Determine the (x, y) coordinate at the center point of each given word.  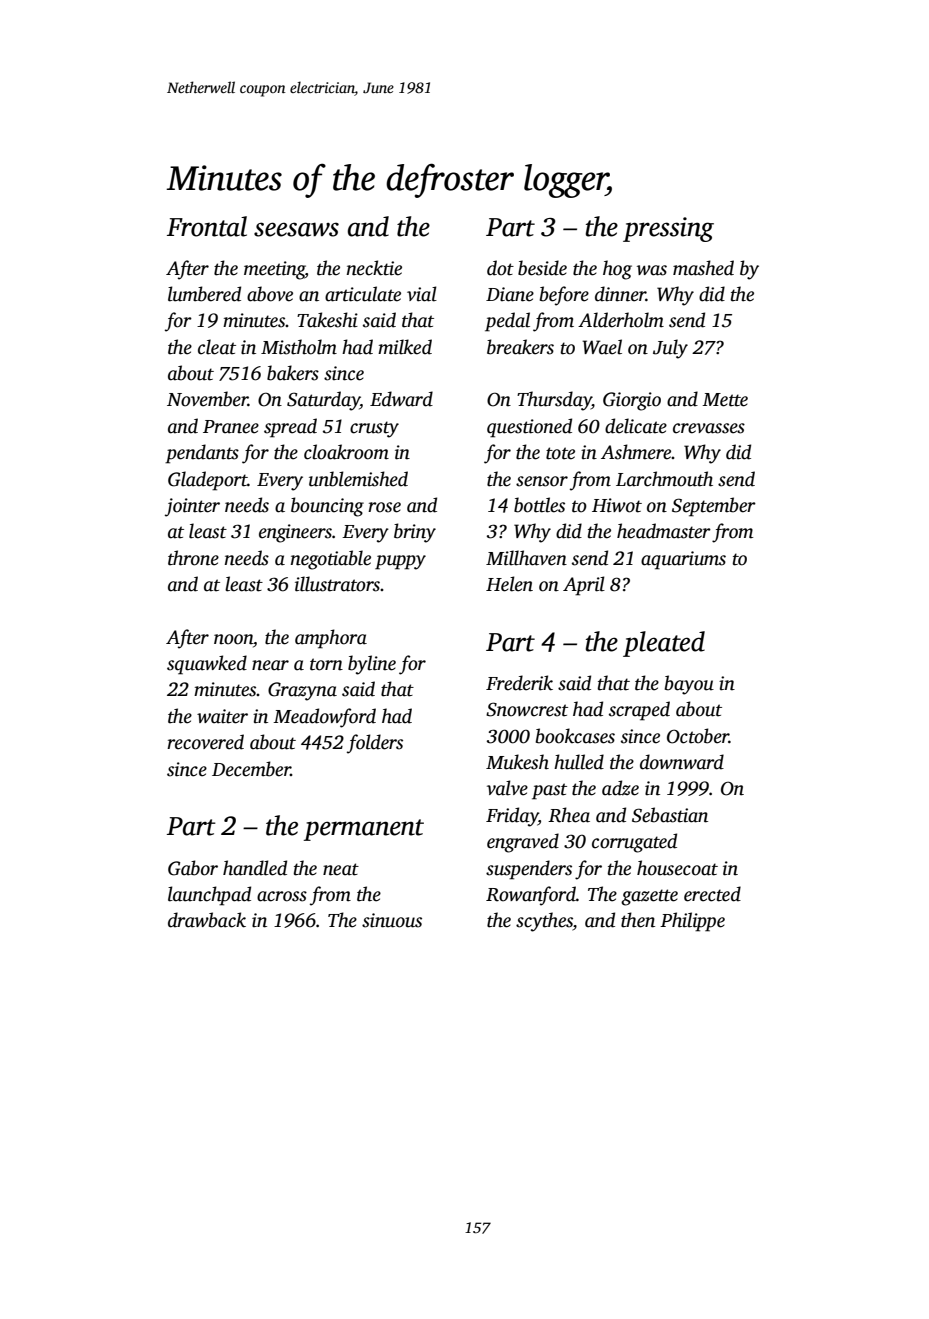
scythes (544, 922)
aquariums (683, 560)
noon (233, 639)
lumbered (204, 294)
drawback (207, 920)
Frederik (519, 683)
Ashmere (636, 452)
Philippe (692, 922)
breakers (520, 347)
